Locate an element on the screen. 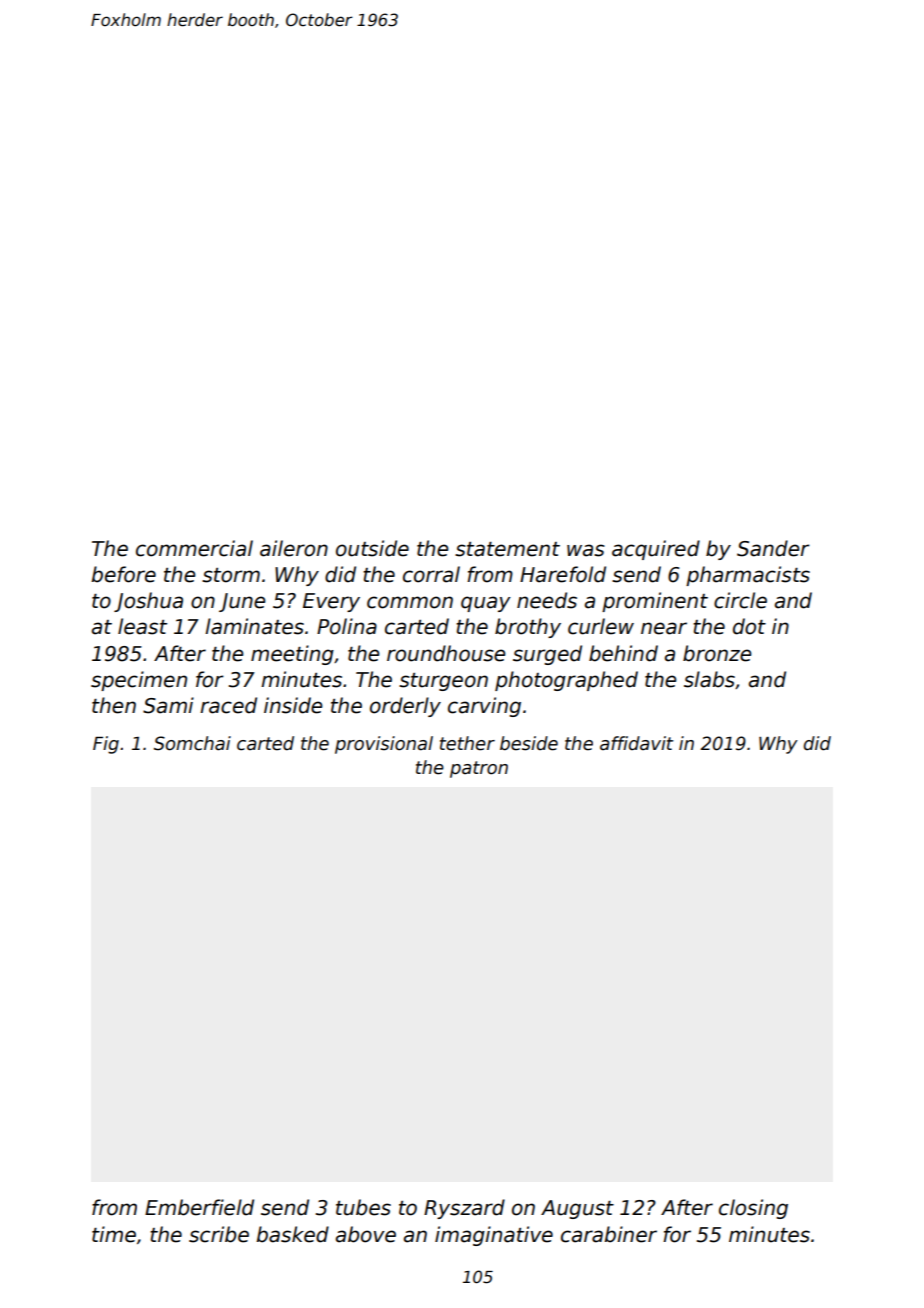 Image resolution: width=924 pixels, height=1308 pixels. Fig is located at coordinates (106, 745).
